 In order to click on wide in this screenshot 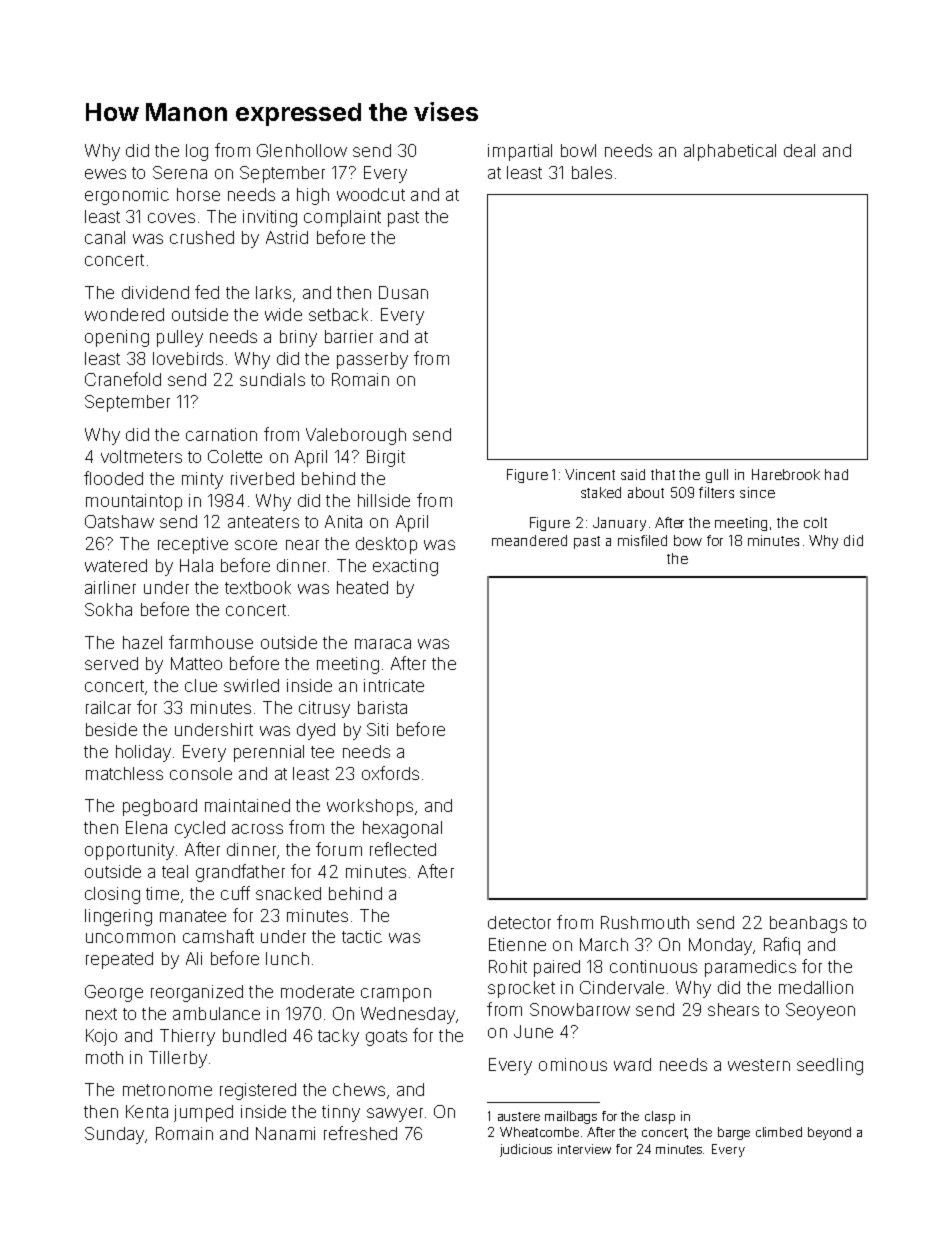, I will do `click(283, 314)`.
